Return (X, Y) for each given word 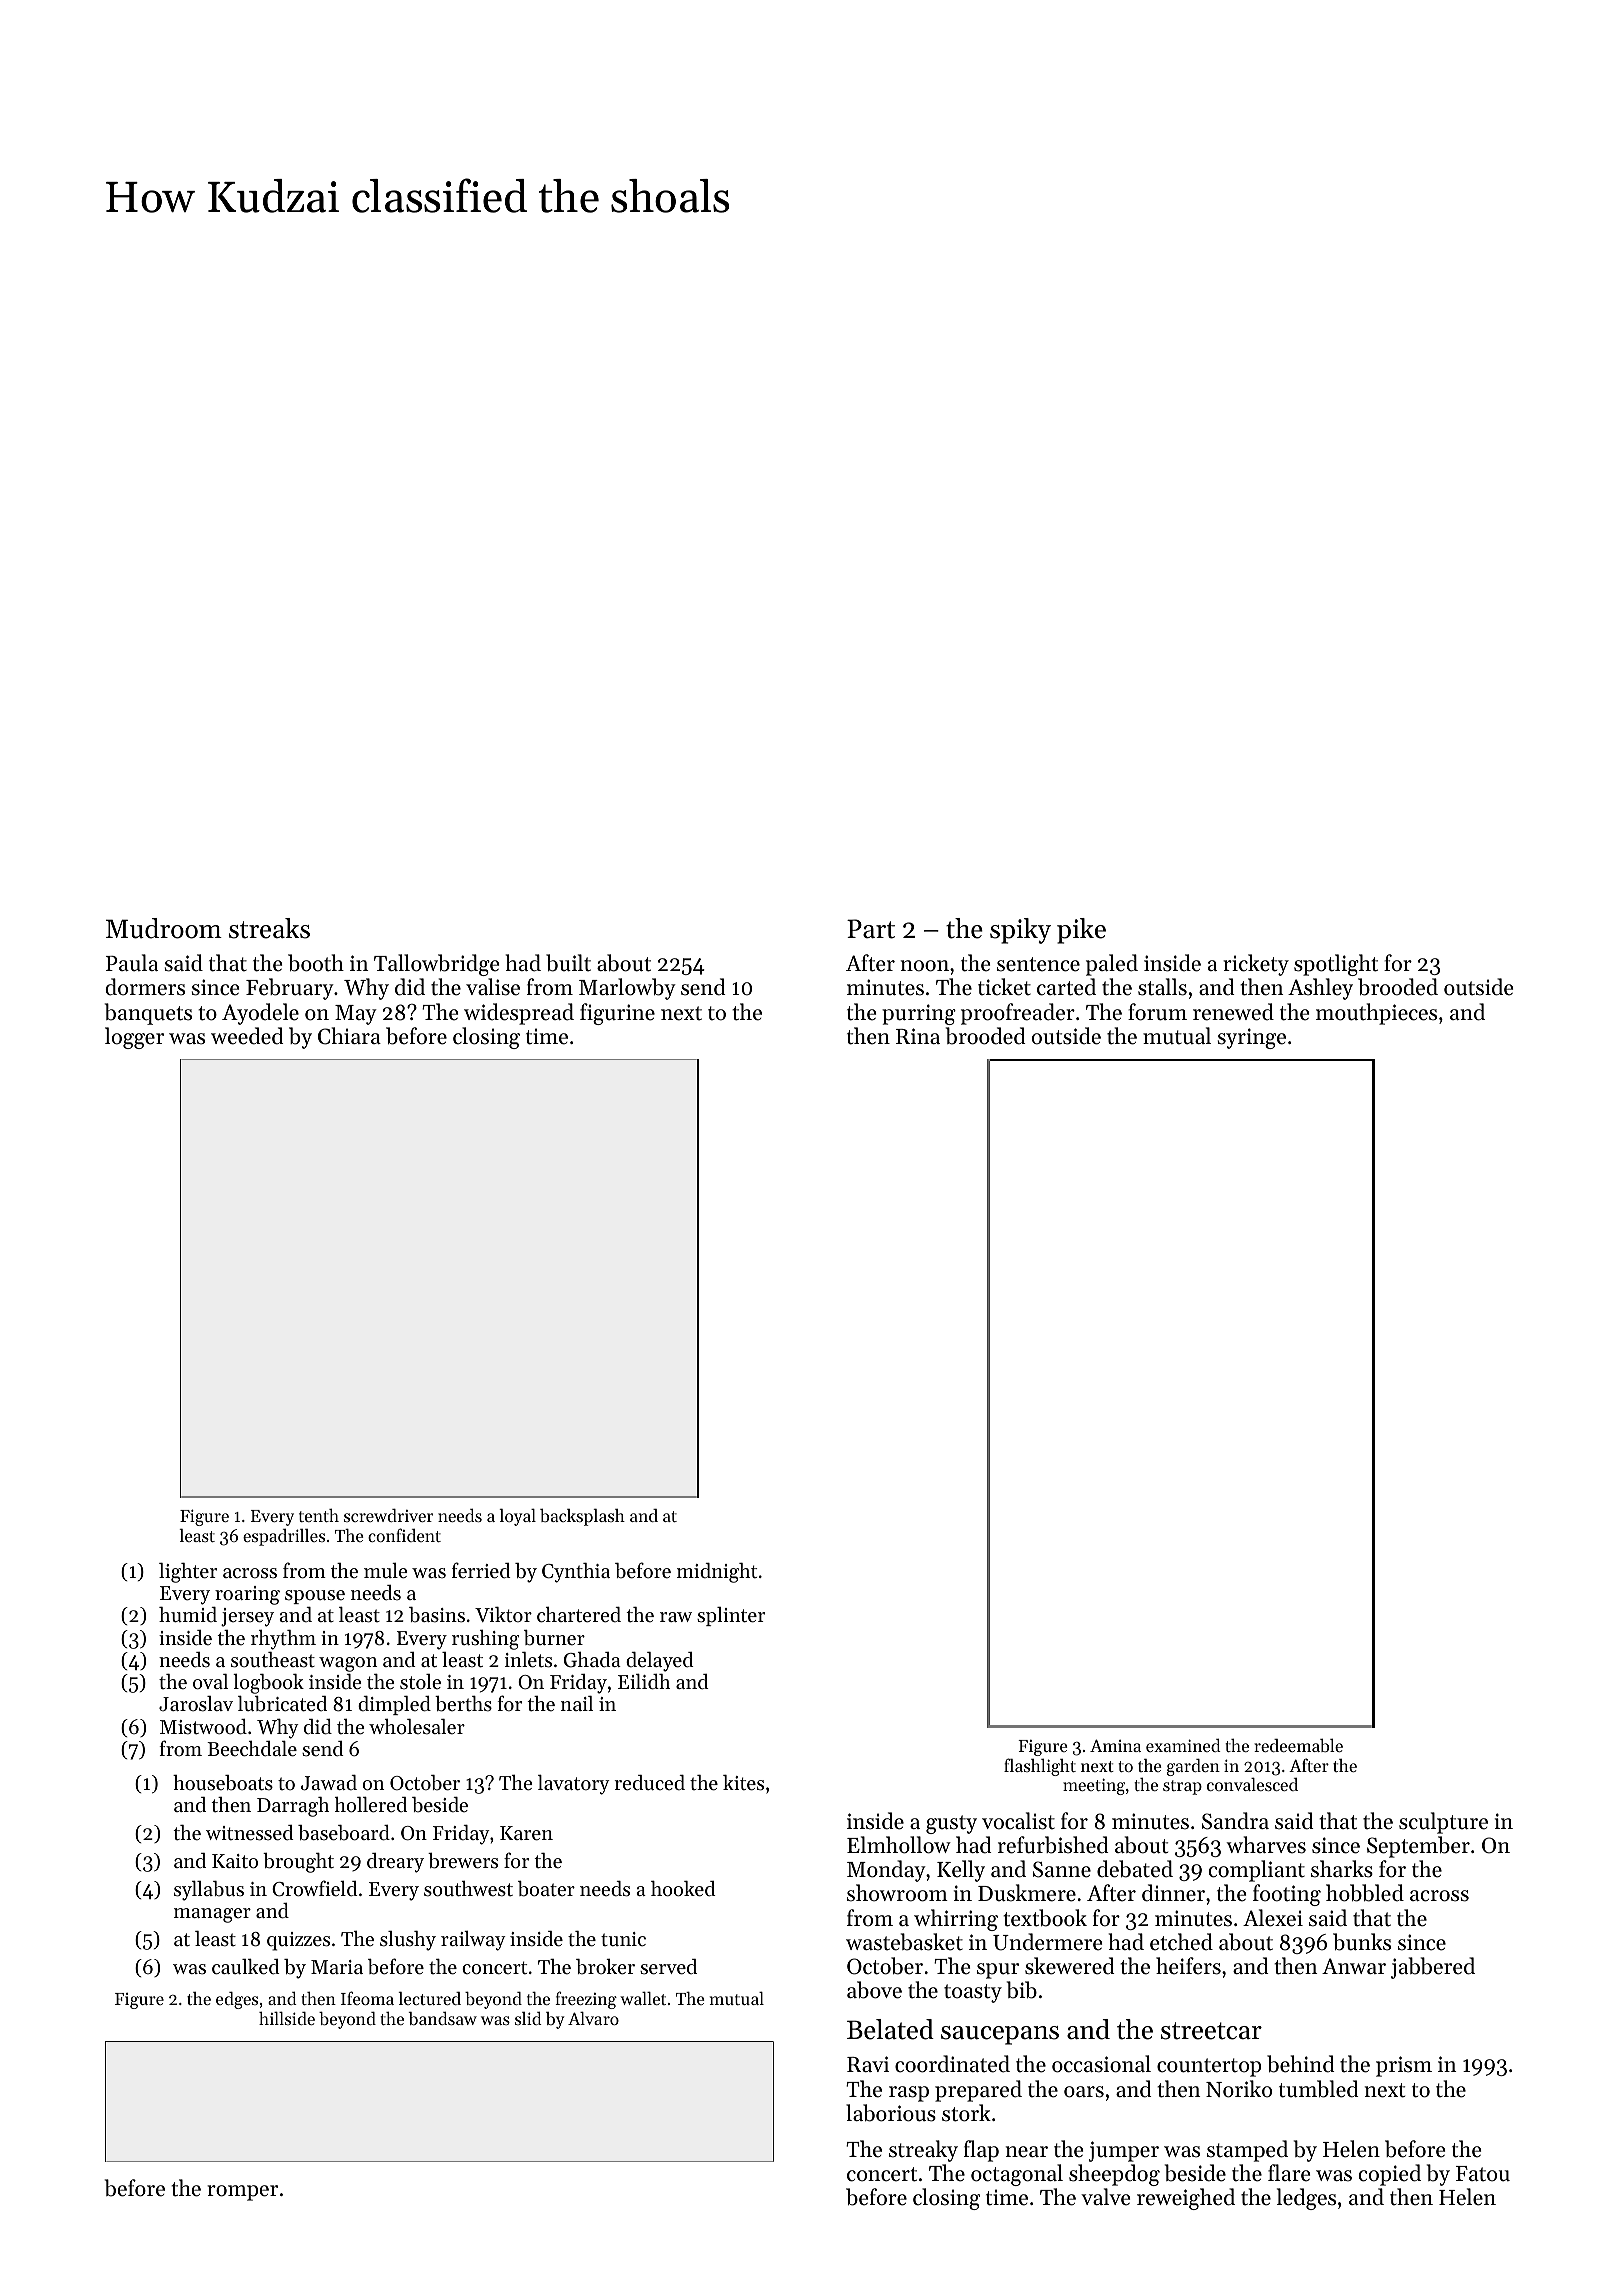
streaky (923, 2151)
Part (871, 929)
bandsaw (443, 2018)
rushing (485, 1640)
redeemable (1298, 1745)
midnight (717, 1573)
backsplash (582, 1517)
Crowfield (315, 1888)
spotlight (1336, 965)
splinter (731, 1616)
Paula (132, 963)
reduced (650, 1783)
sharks (1342, 1869)
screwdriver (388, 1515)
